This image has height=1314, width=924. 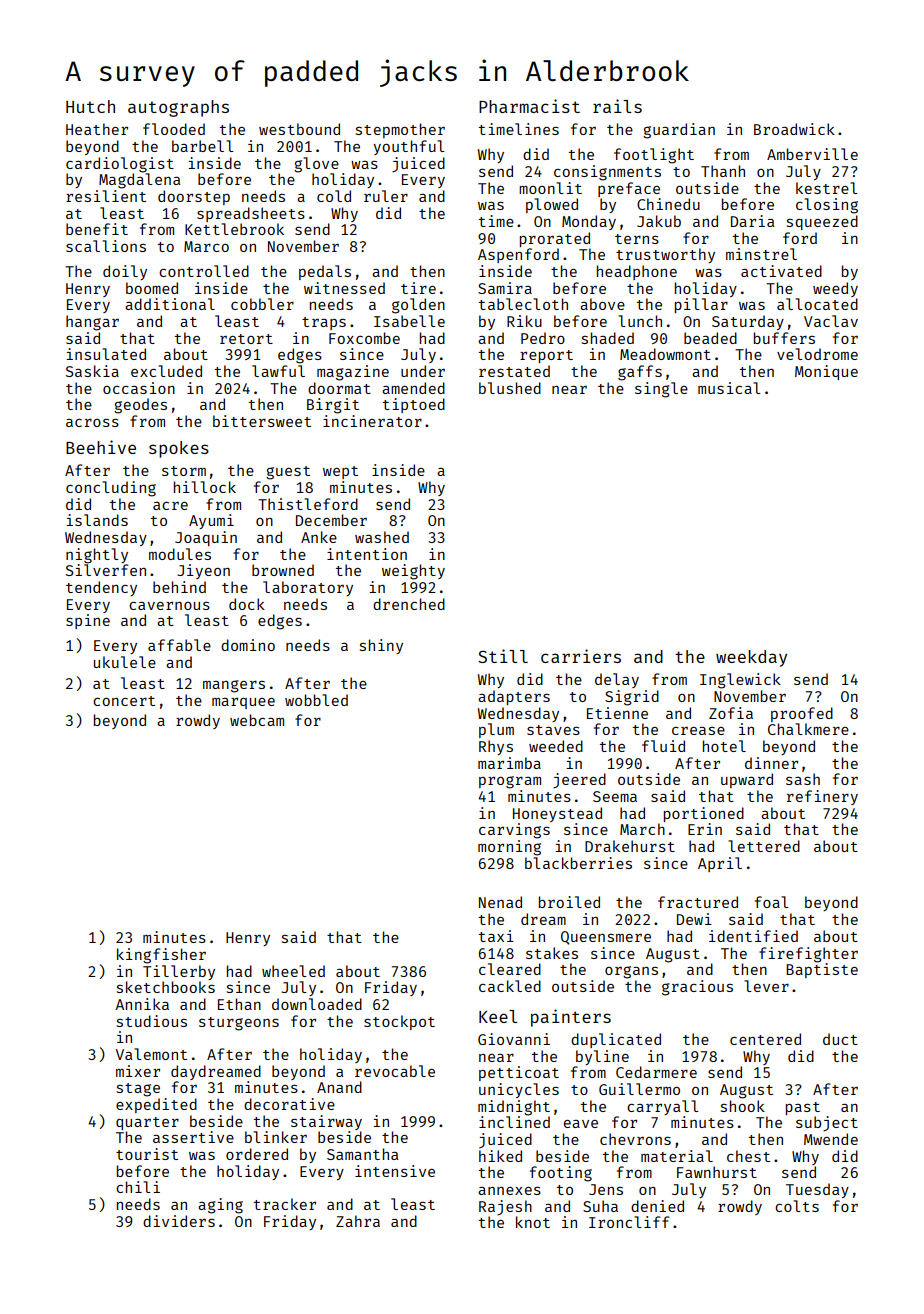 What do you see at coordinates (740, 681) in the image?
I see `Inglewick` at bounding box center [740, 681].
